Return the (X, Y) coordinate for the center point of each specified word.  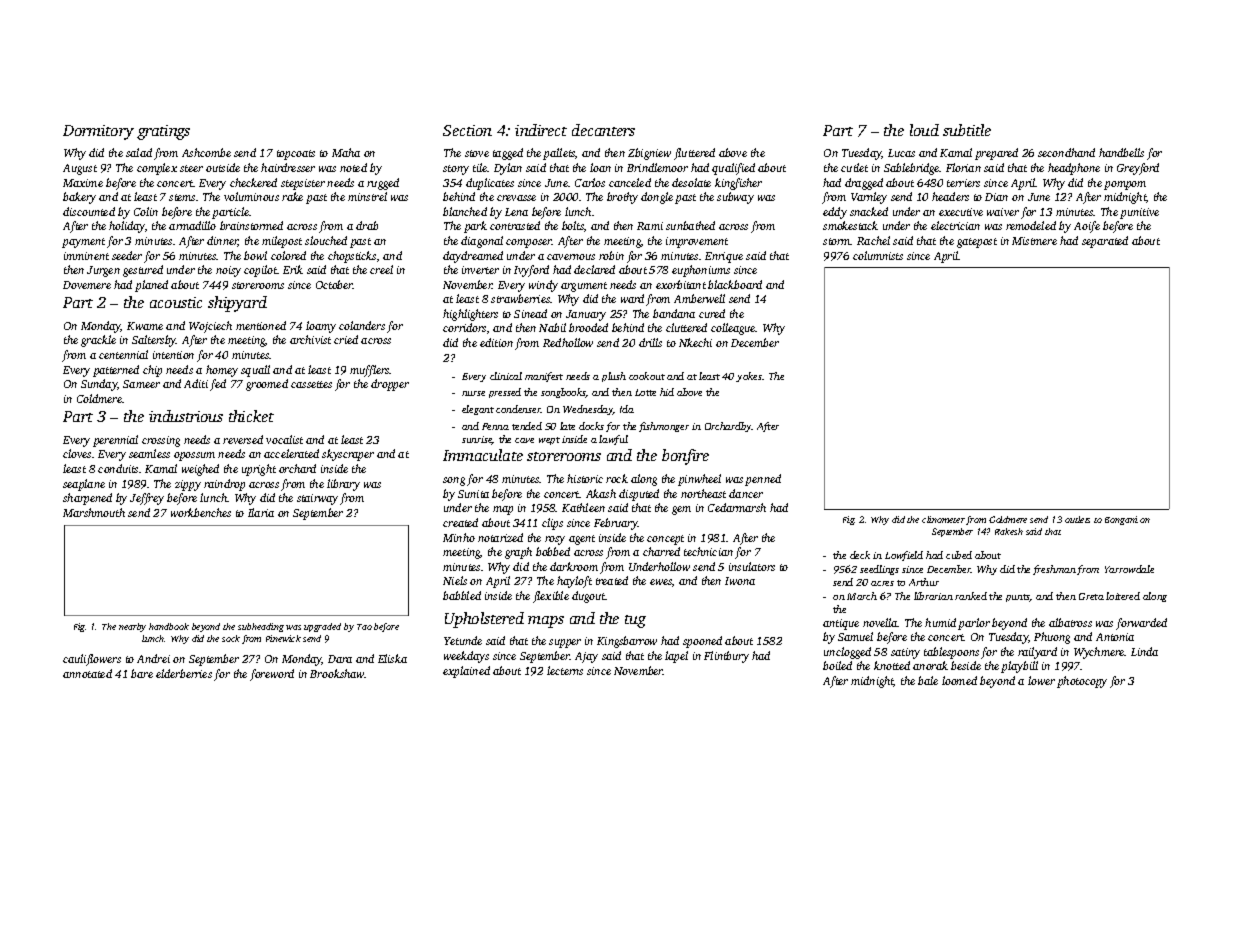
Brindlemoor (657, 167)
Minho (459, 537)
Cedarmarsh (737, 507)
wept (549, 441)
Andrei (153, 658)
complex (157, 169)
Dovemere (87, 285)
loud (924, 130)
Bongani (1121, 520)
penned (763, 480)
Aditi (196, 383)
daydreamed (473, 257)
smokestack (850, 225)
